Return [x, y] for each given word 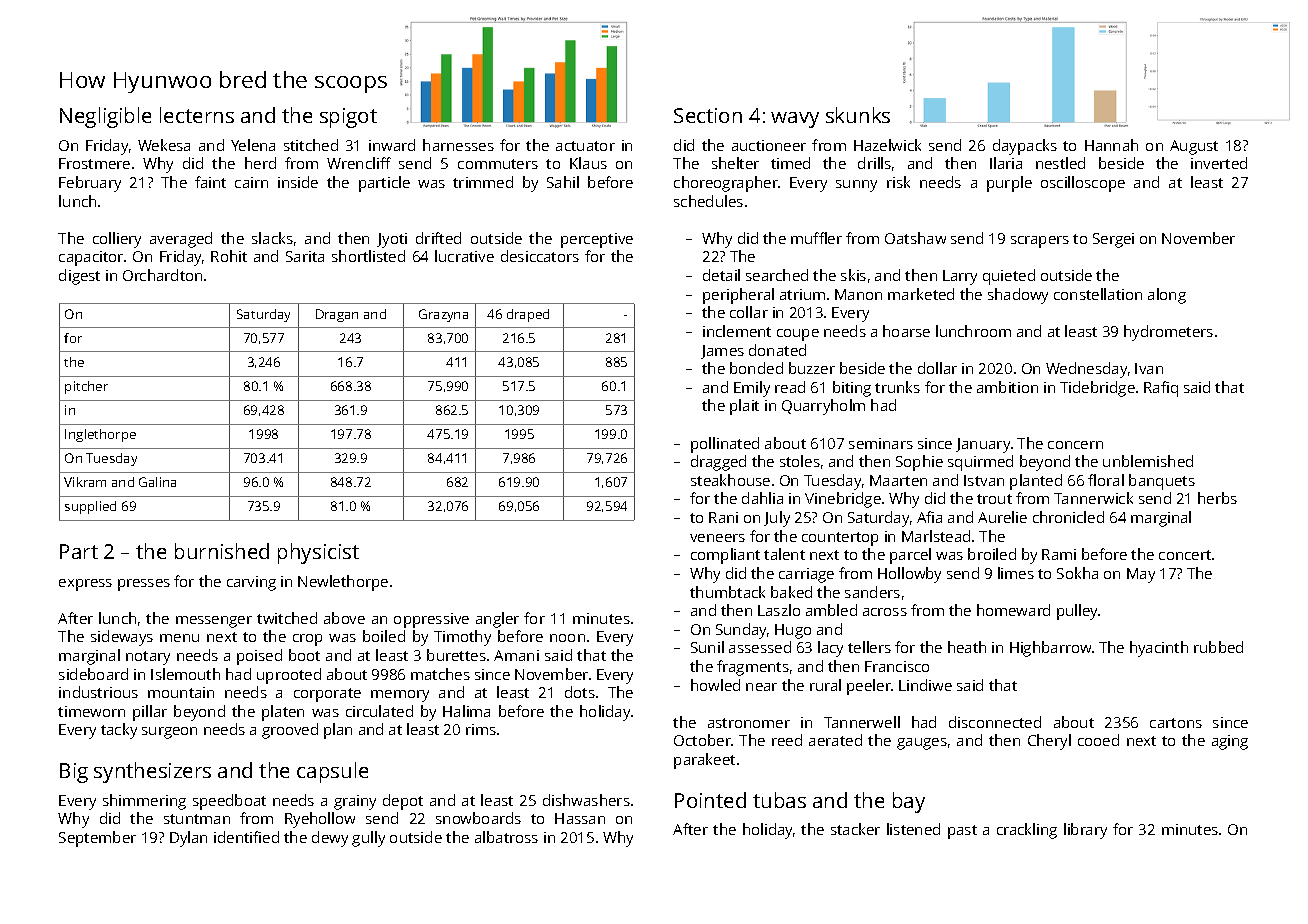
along [1167, 296]
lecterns [197, 115]
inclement [737, 331]
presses [144, 585]
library [1085, 831]
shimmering [144, 802]
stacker [855, 829]
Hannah [1111, 145]
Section [708, 115]
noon [567, 638]
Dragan [337, 315]
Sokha [1077, 573]
